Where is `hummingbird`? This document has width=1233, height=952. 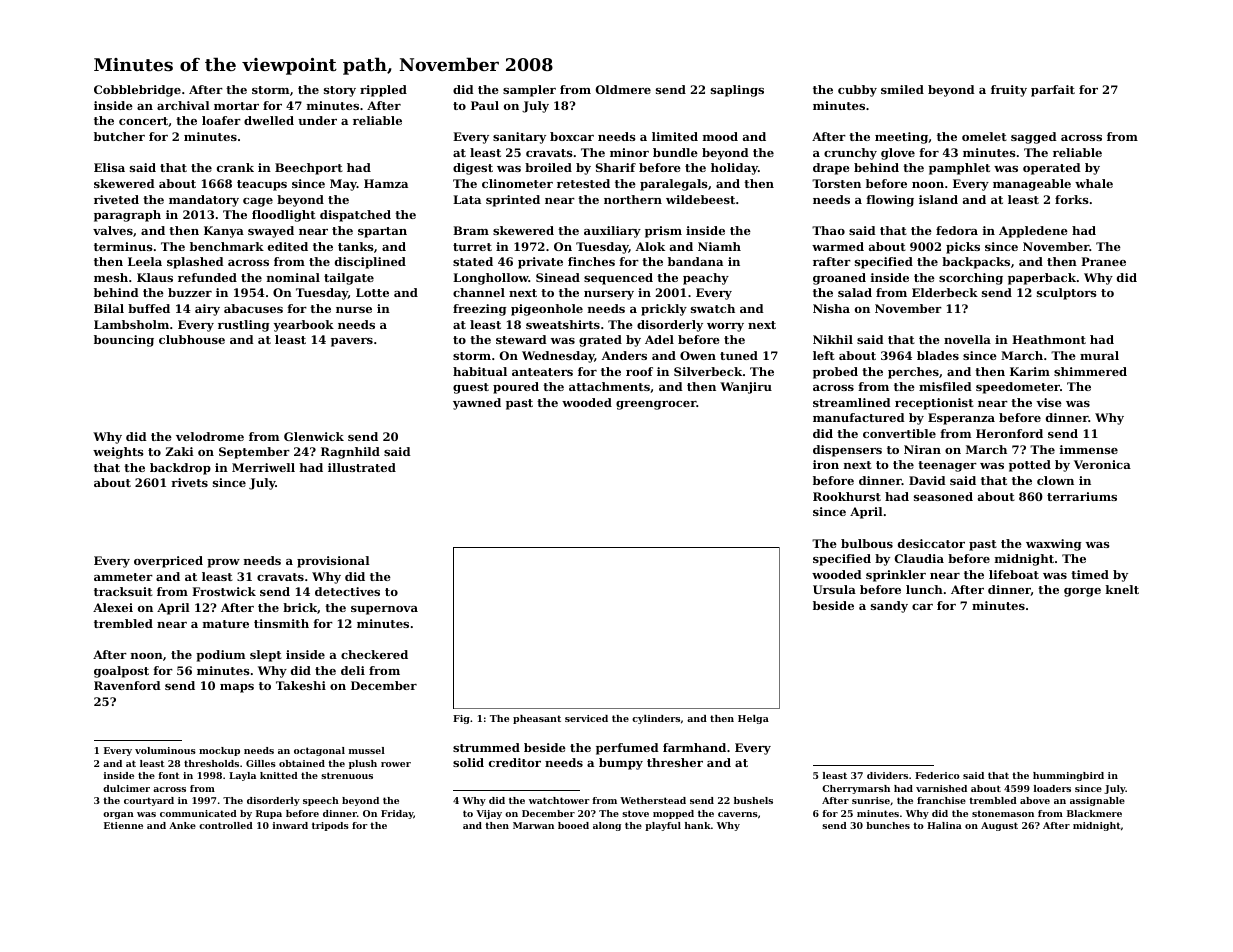
hummingbird is located at coordinates (1068, 776).
